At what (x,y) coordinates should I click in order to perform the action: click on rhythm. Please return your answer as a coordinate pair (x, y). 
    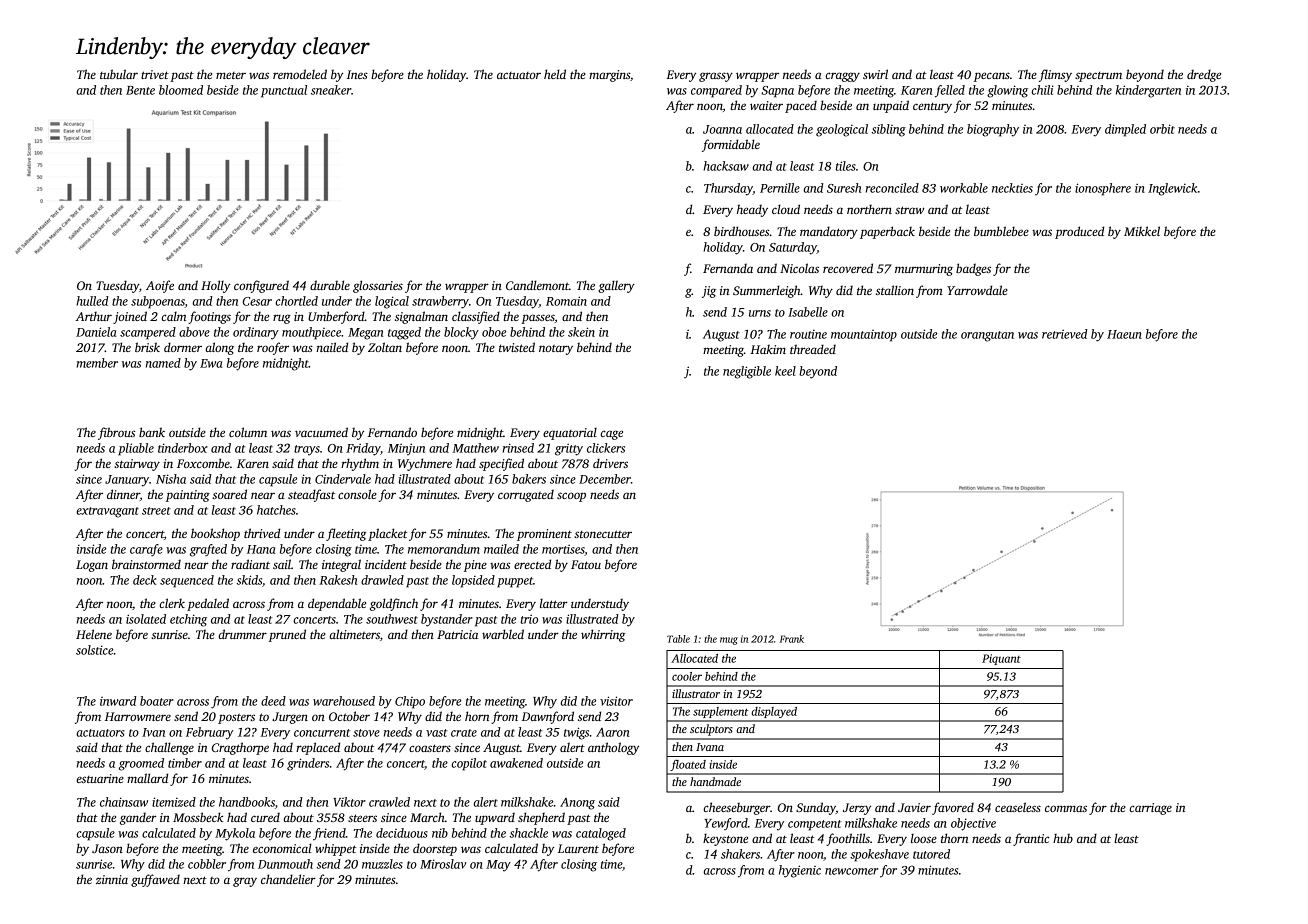
    Looking at the image, I should click on (360, 464).
